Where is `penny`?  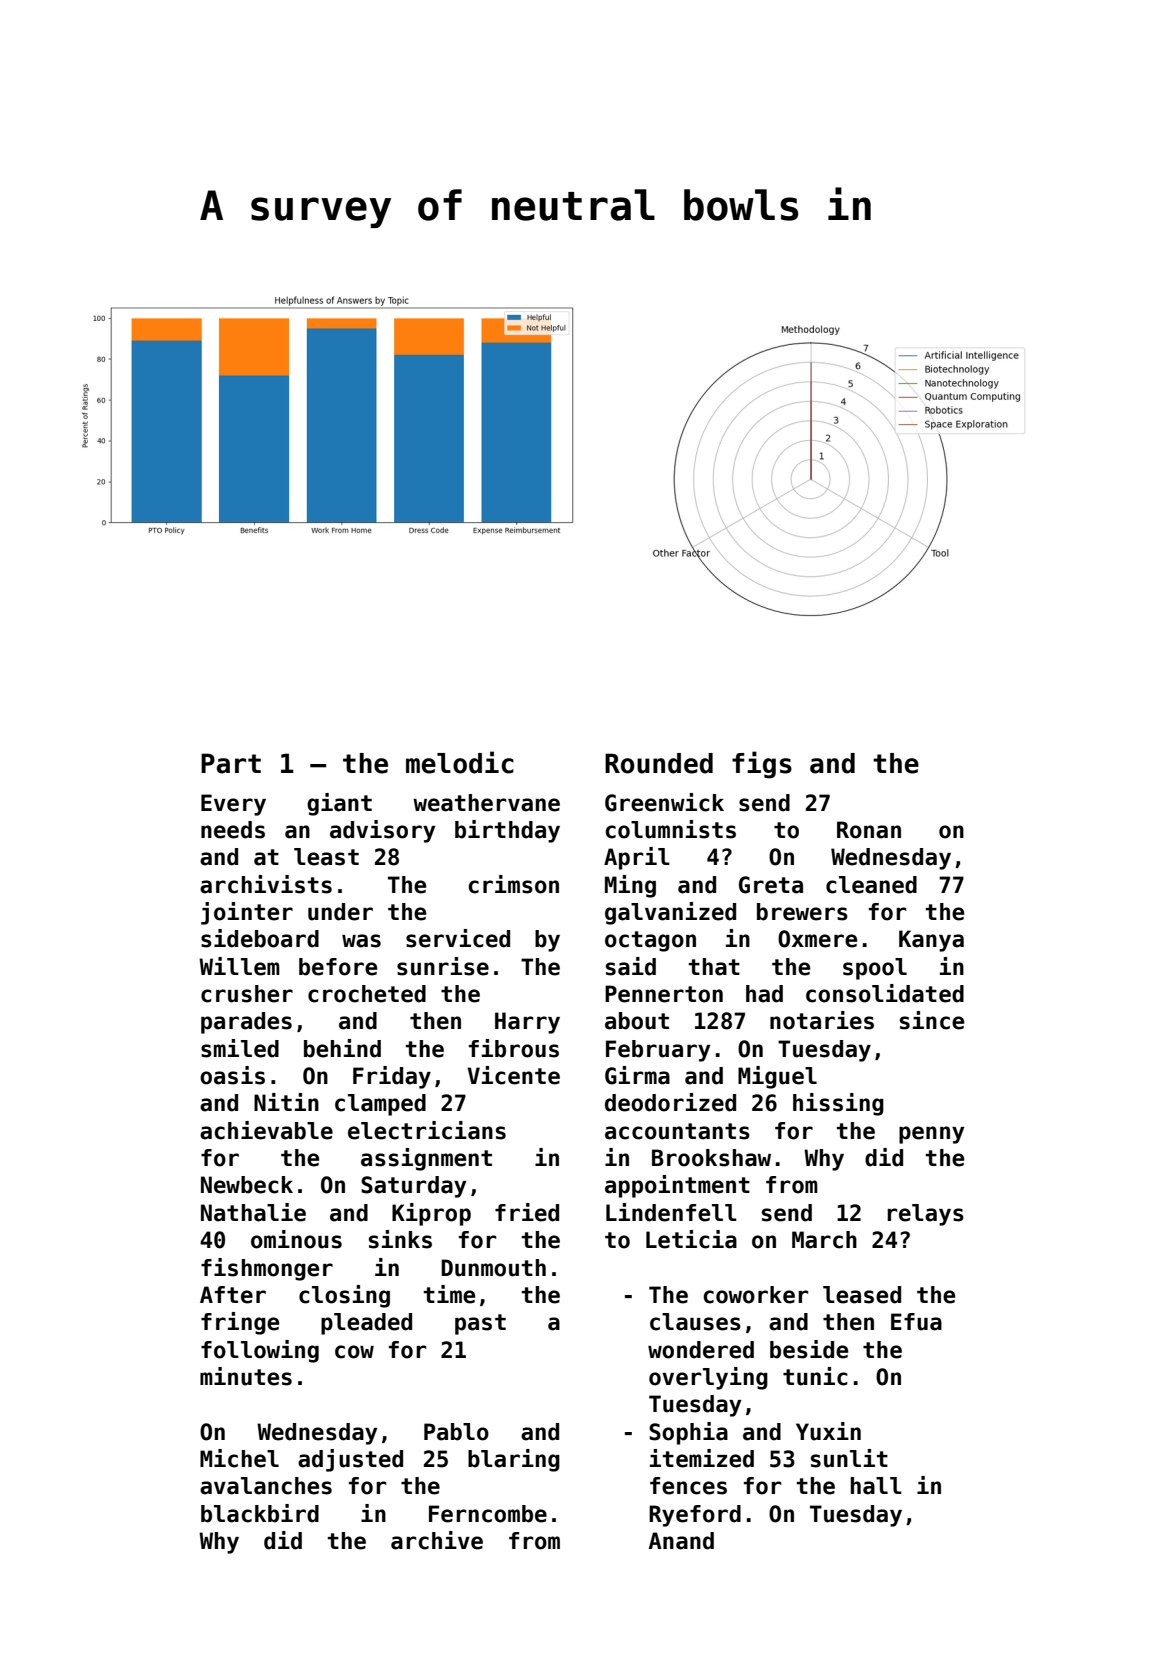
penny is located at coordinates (932, 1135).
